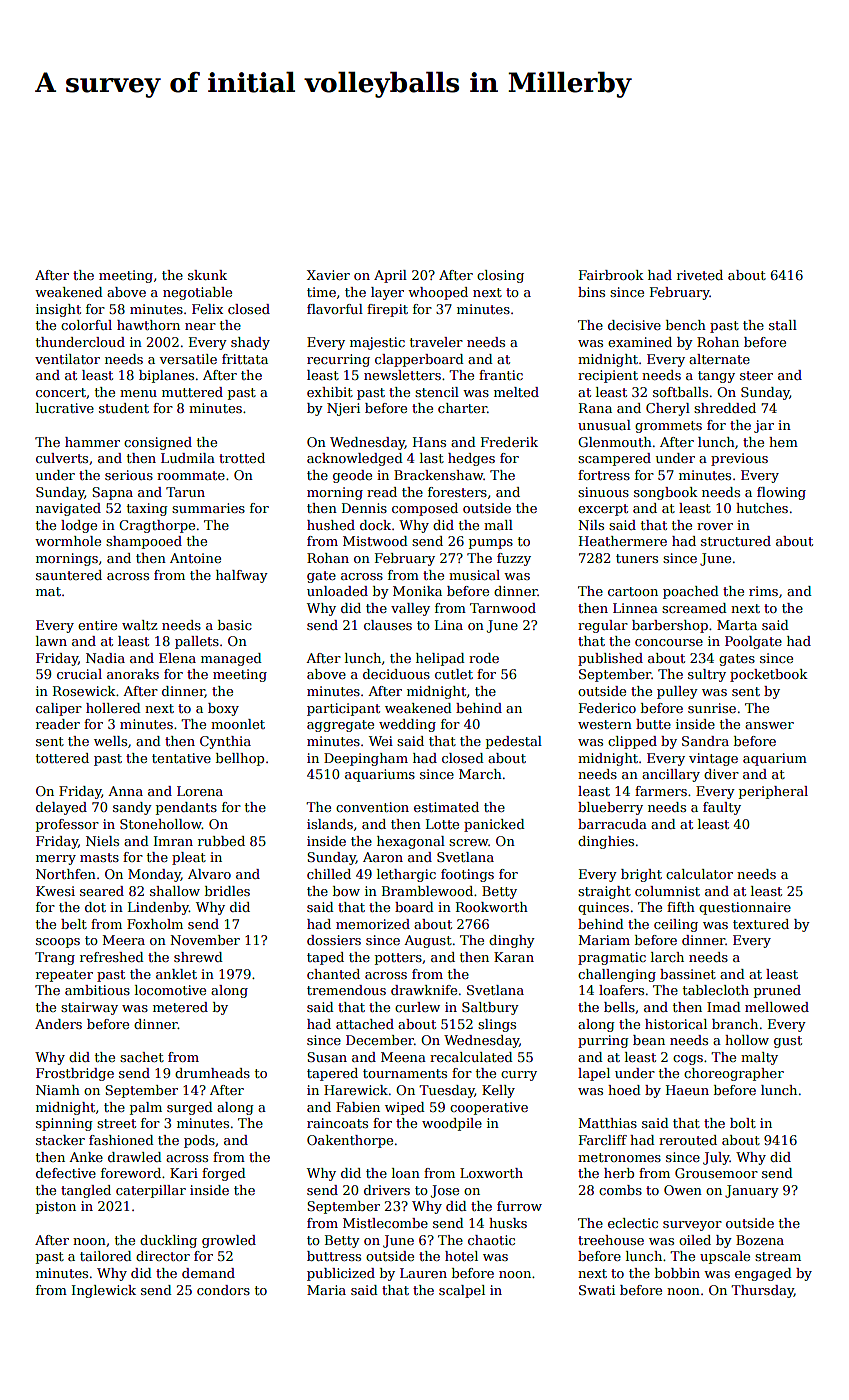 The height and width of the screenshot is (1400, 849). I want to click on convention, so click(372, 807).
